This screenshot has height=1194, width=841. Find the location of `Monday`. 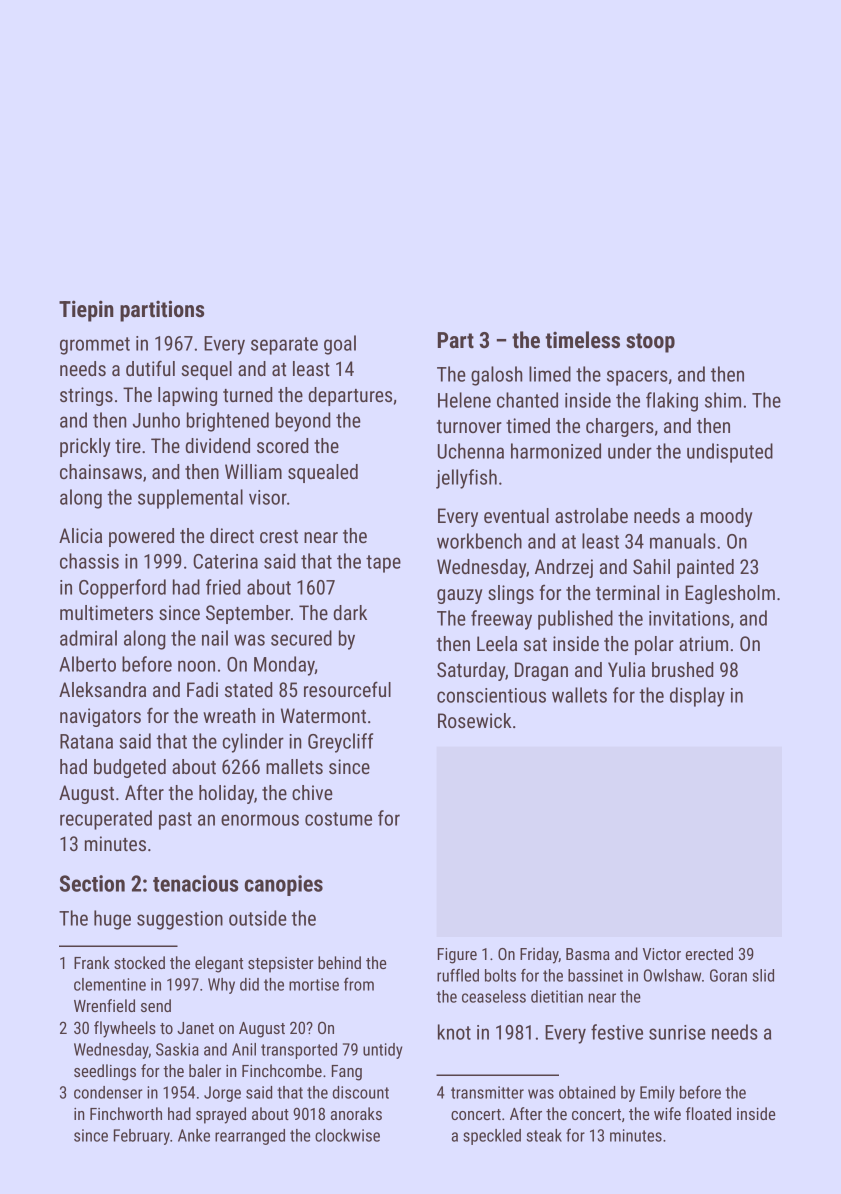

Monday is located at coordinates (284, 666).
